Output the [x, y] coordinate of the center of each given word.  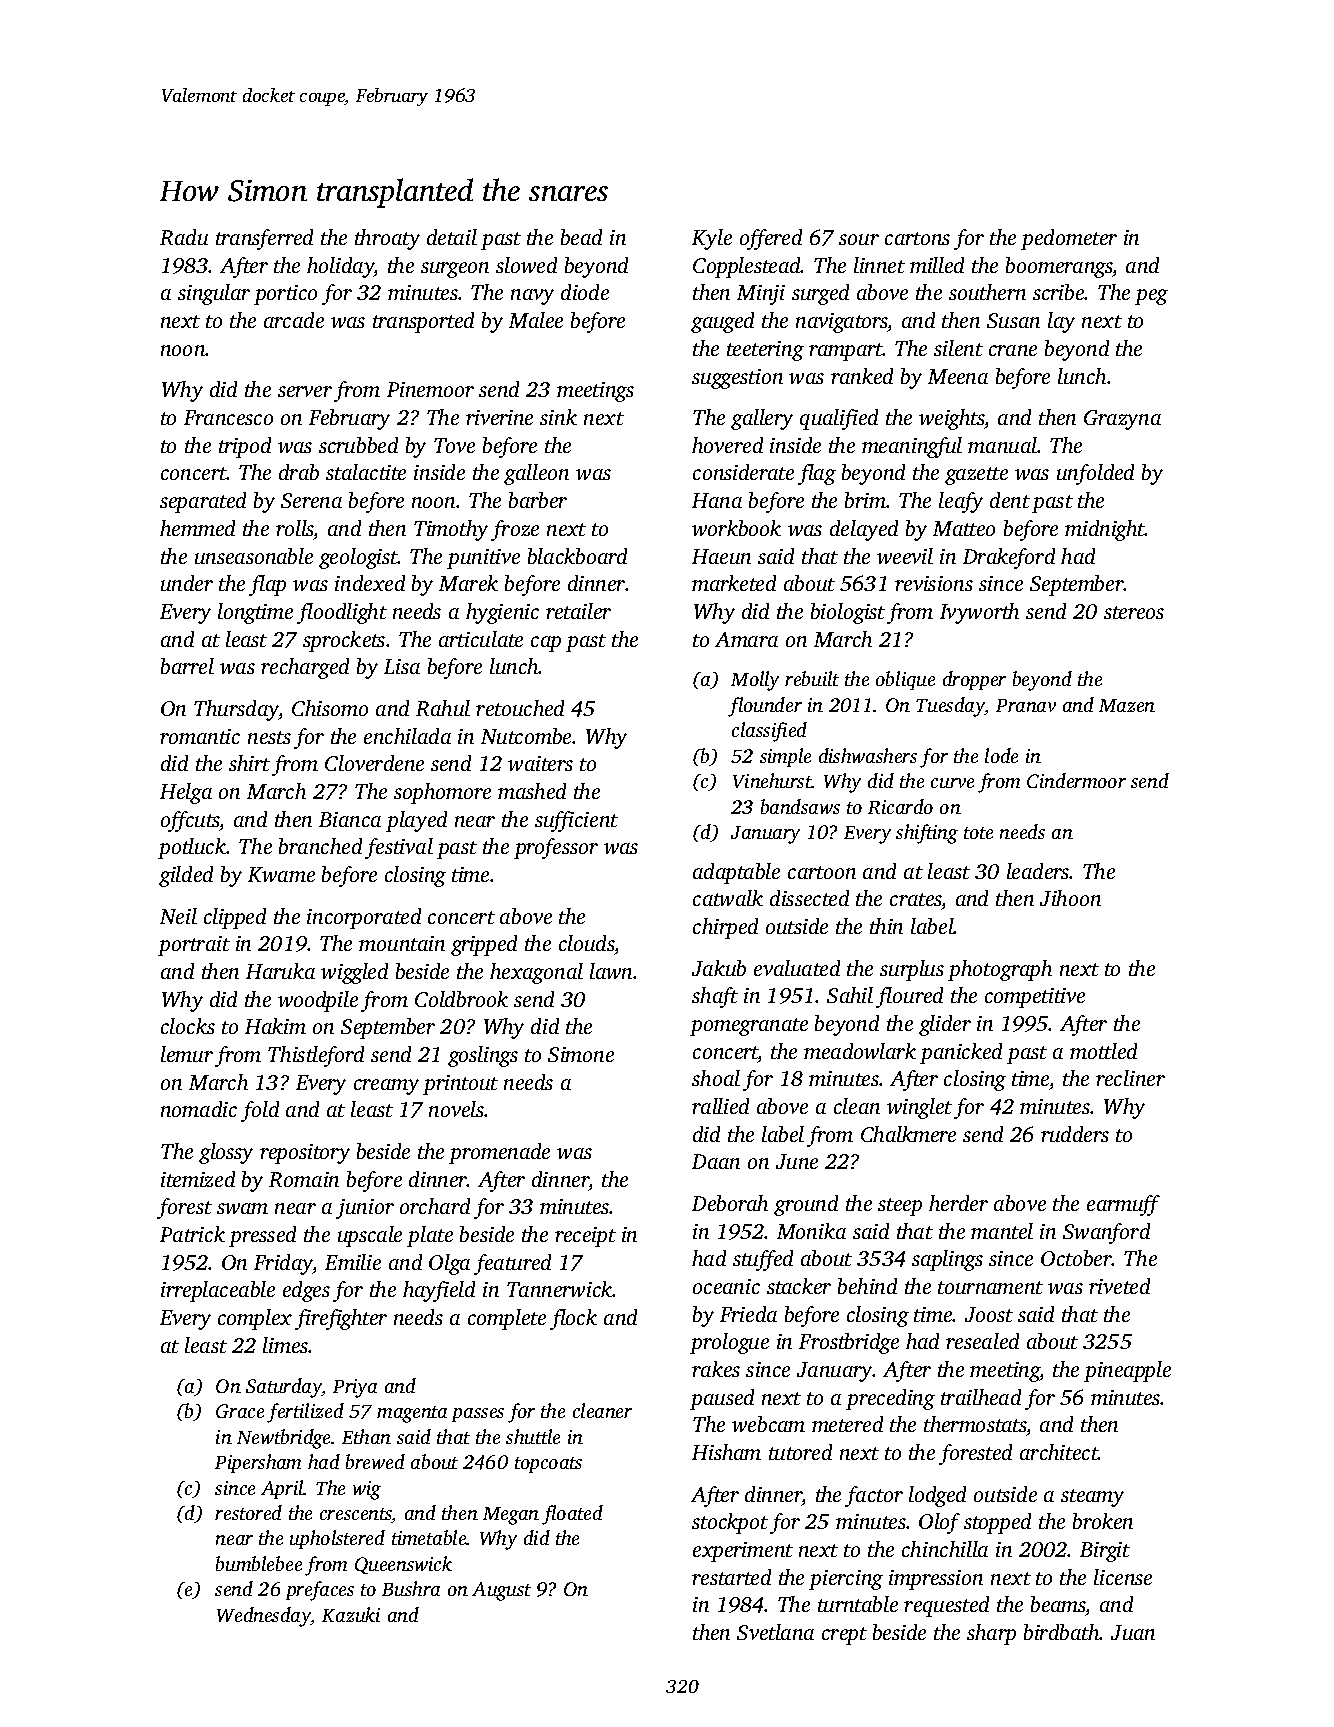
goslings [483, 1056]
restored [248, 1512]
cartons [917, 238]
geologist [358, 558]
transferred [264, 239]
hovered [727, 445]
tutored [800, 1452]
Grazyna [1122, 420]
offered [771, 239]
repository [305, 1154]
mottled [1103, 1051]
